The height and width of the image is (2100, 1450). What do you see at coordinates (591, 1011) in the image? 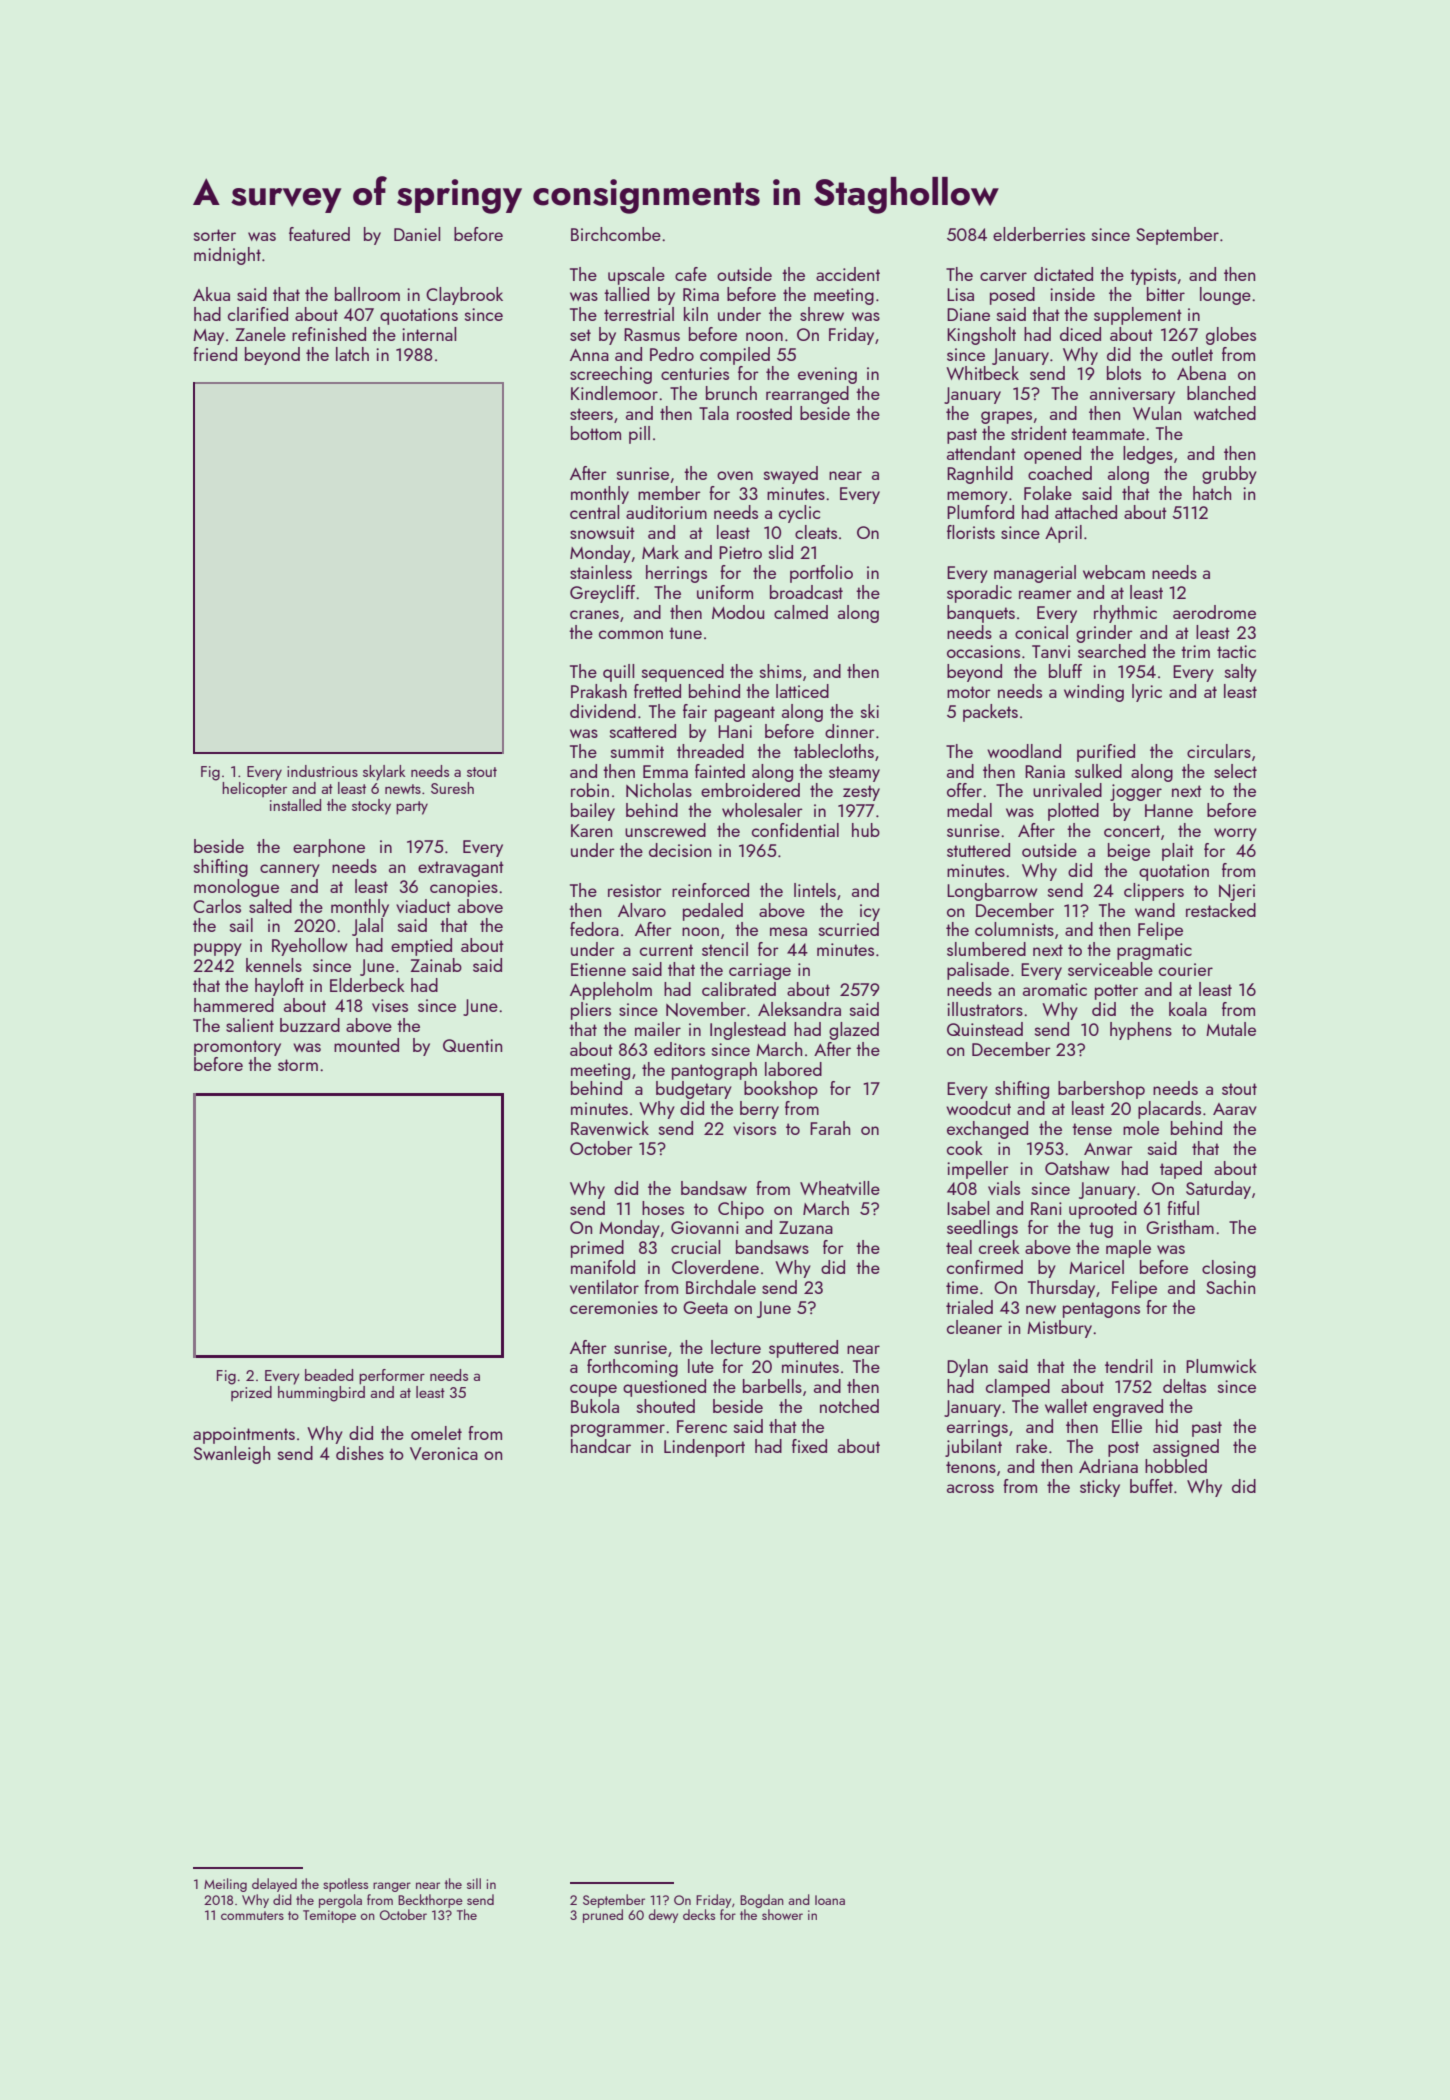
I see `pliers` at bounding box center [591, 1011].
